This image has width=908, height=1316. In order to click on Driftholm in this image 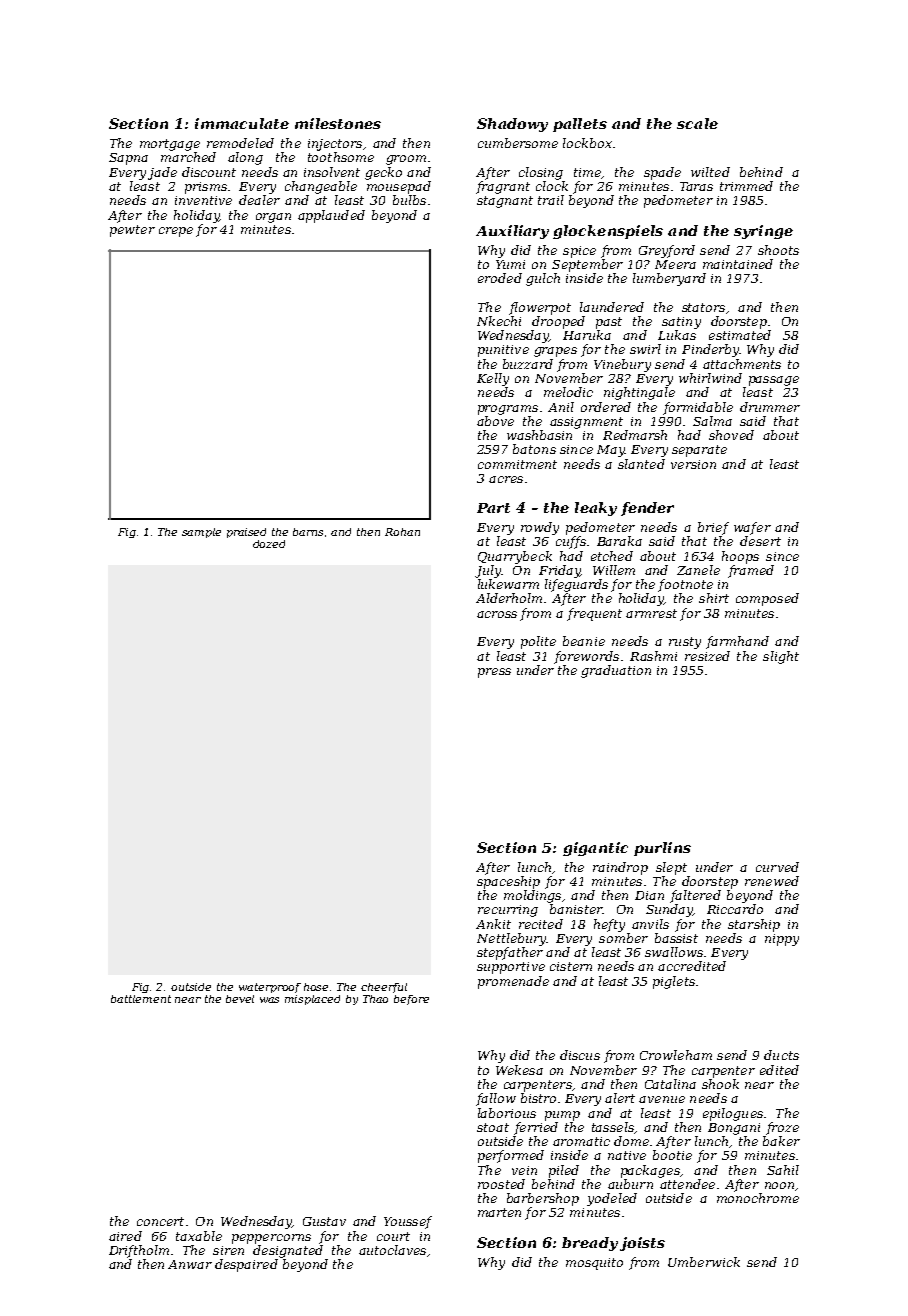, I will do `click(139, 1251)`.
